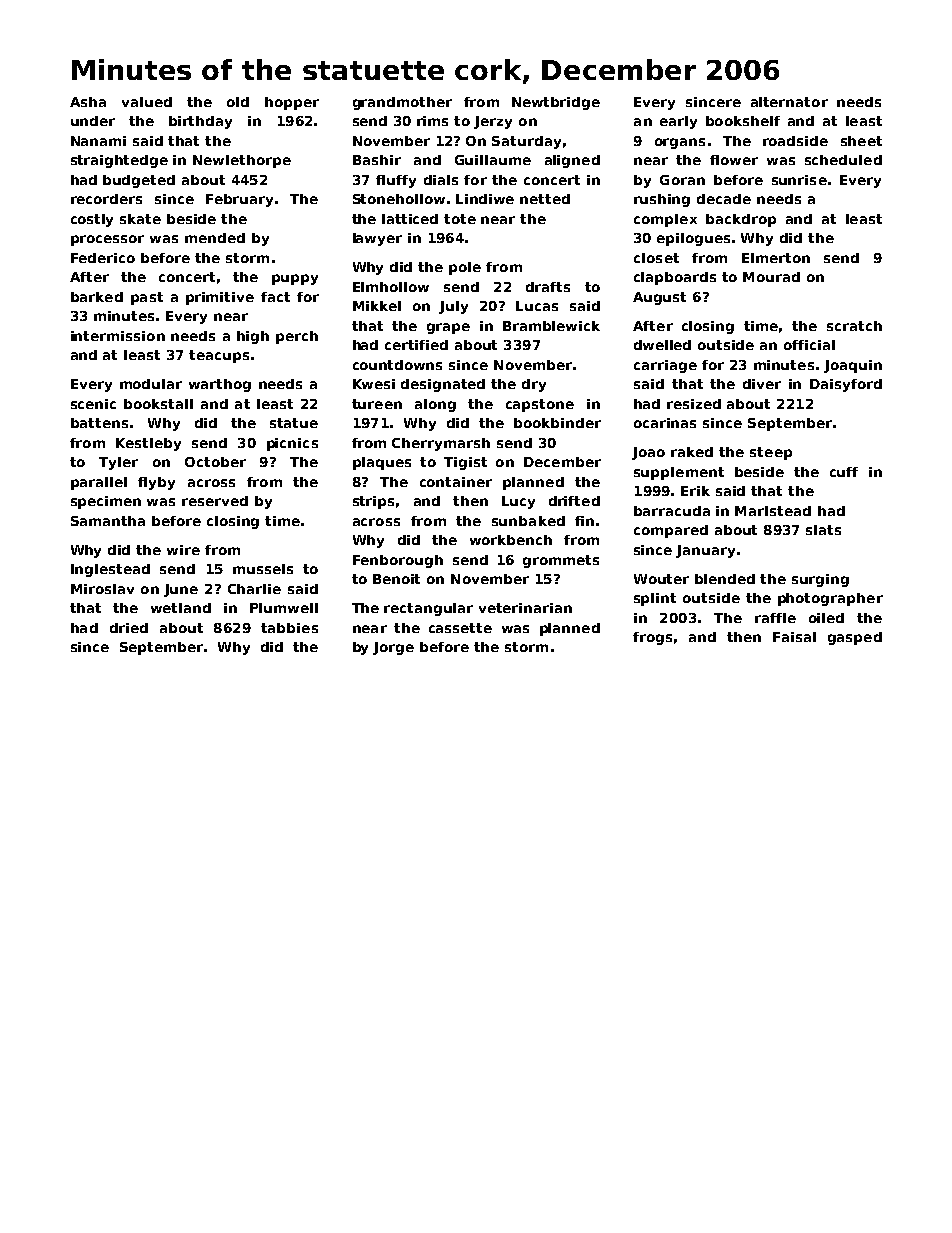 The width and height of the screenshot is (952, 1233). I want to click on rectangular, so click(428, 609).
